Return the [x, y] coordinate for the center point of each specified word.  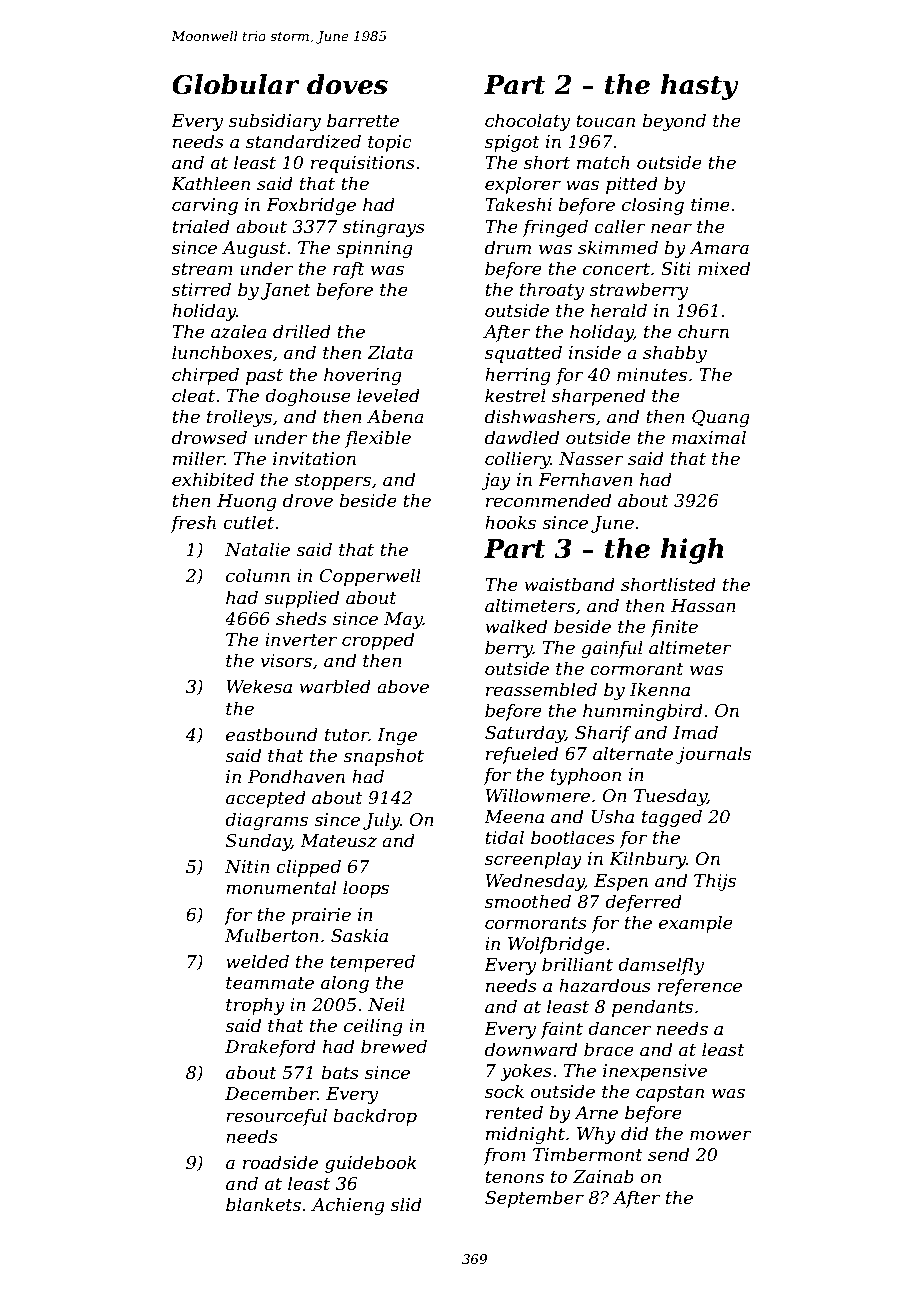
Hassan [703, 606]
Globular [236, 84]
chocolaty [527, 122]
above [403, 686]
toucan [605, 121]
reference [700, 987]
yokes [526, 1072]
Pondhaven [296, 776]
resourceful [276, 1117]
